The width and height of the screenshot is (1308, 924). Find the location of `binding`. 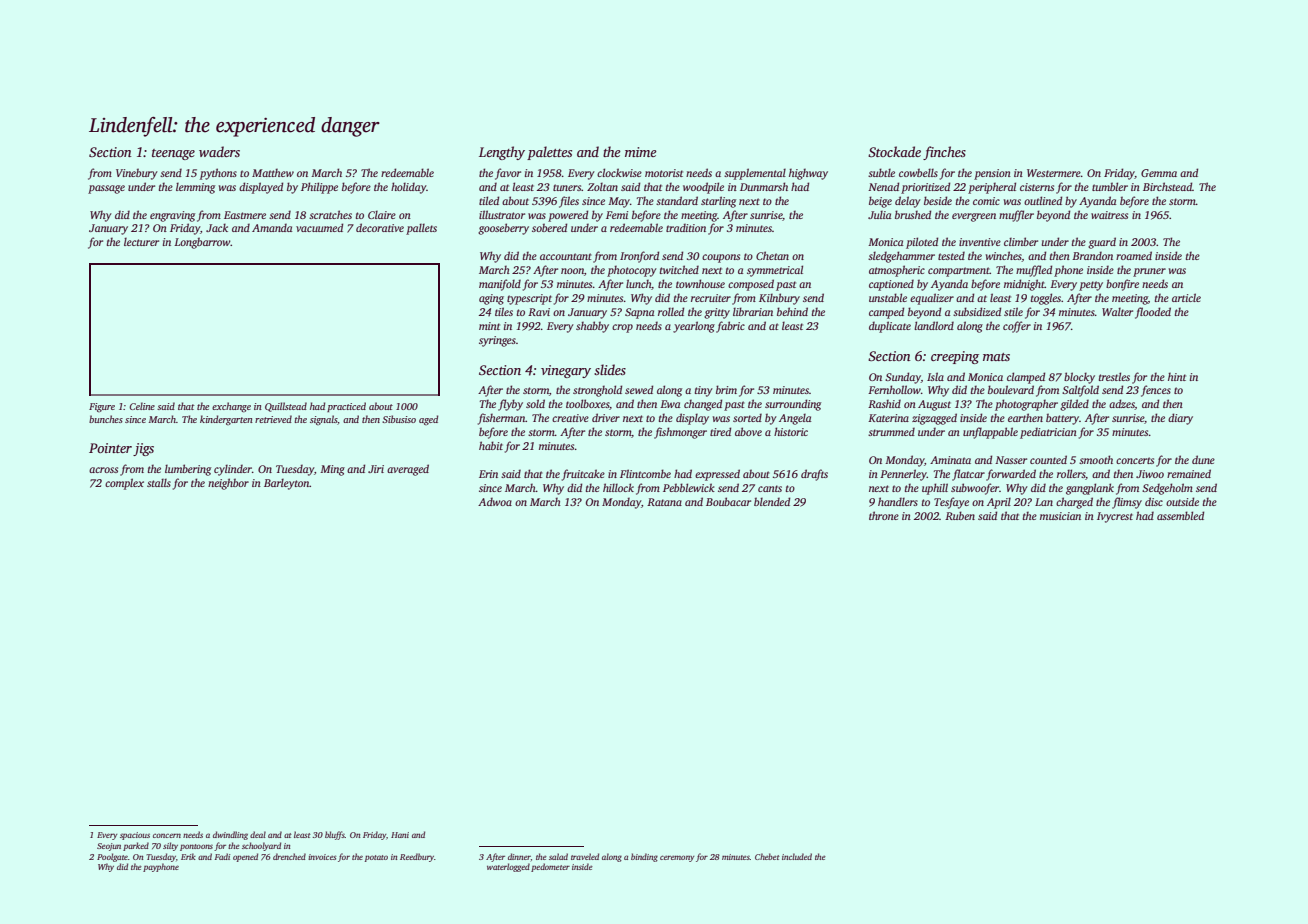

binding is located at coordinates (644, 857).
